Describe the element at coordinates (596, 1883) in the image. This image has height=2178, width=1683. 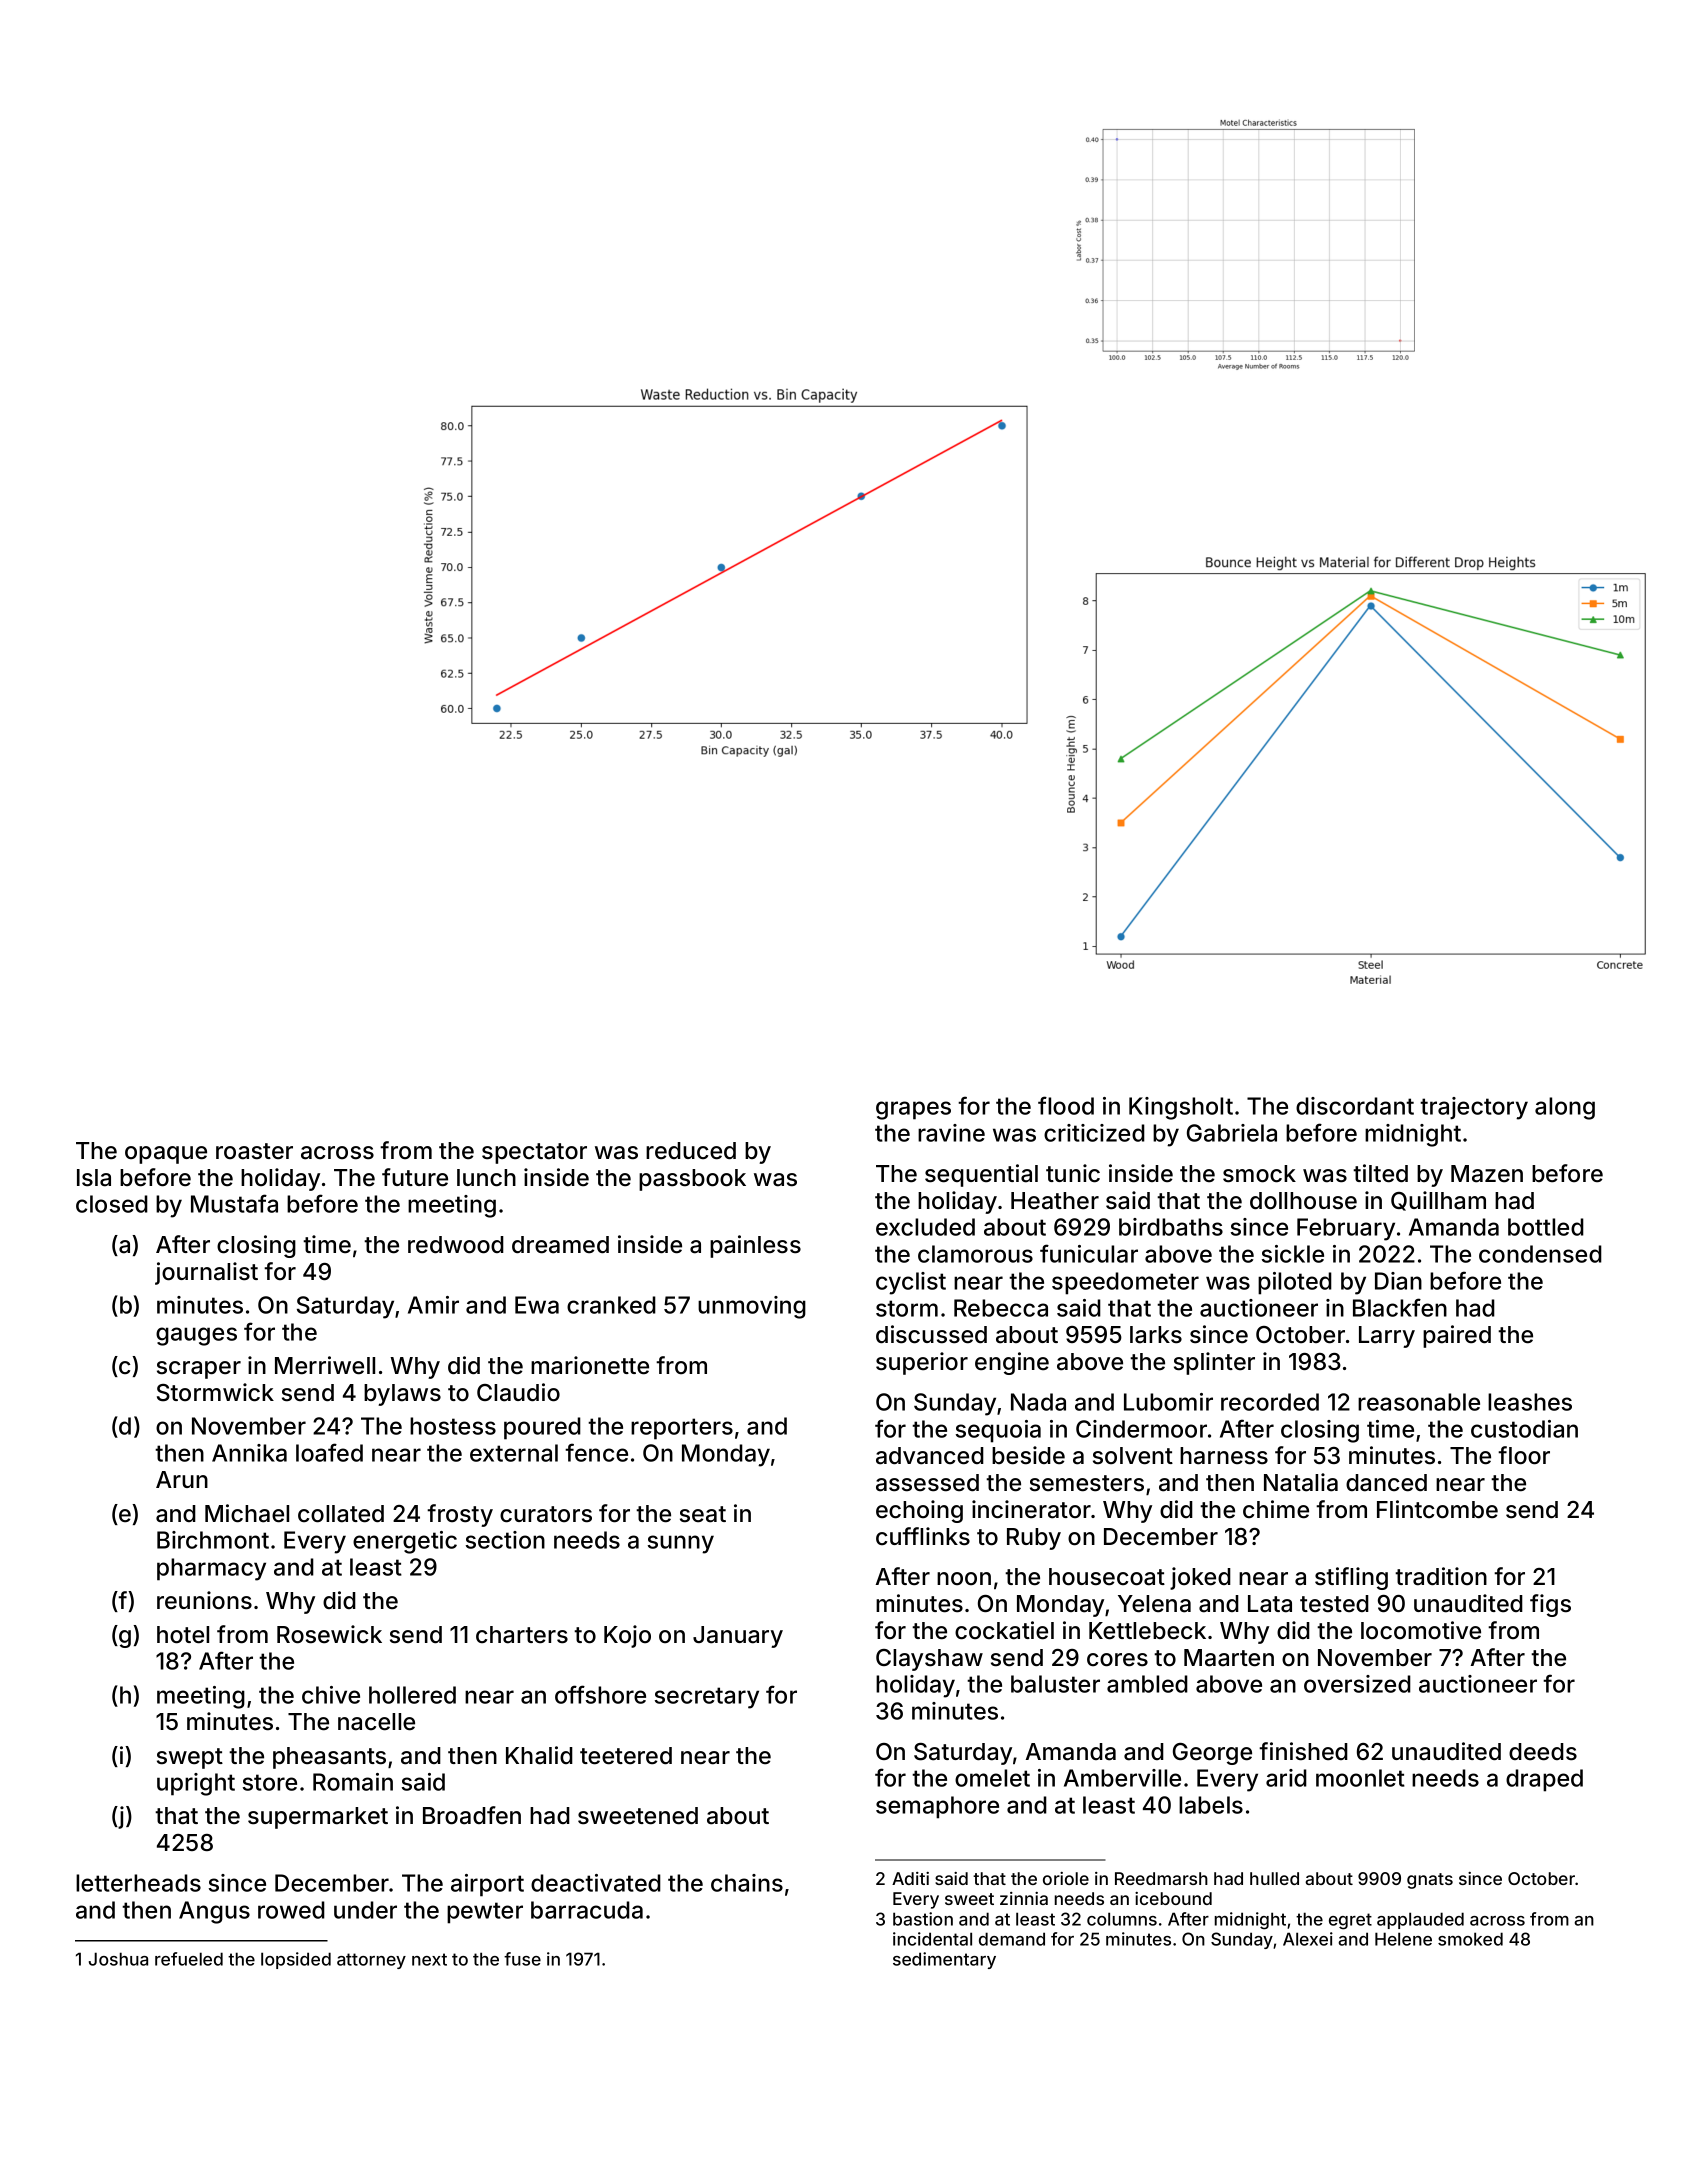
I see `deactivated` at that location.
